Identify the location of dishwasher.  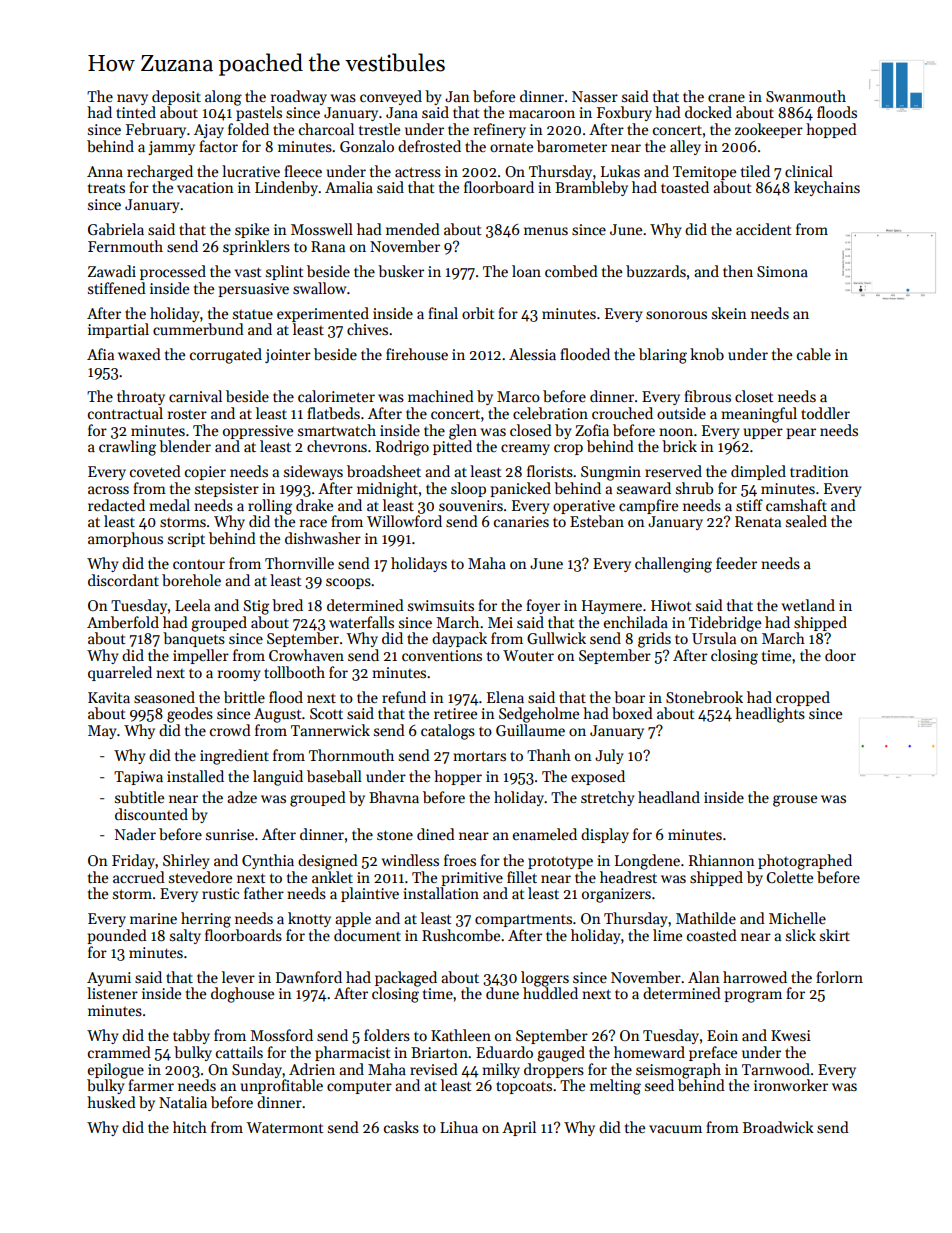
(323, 538).
